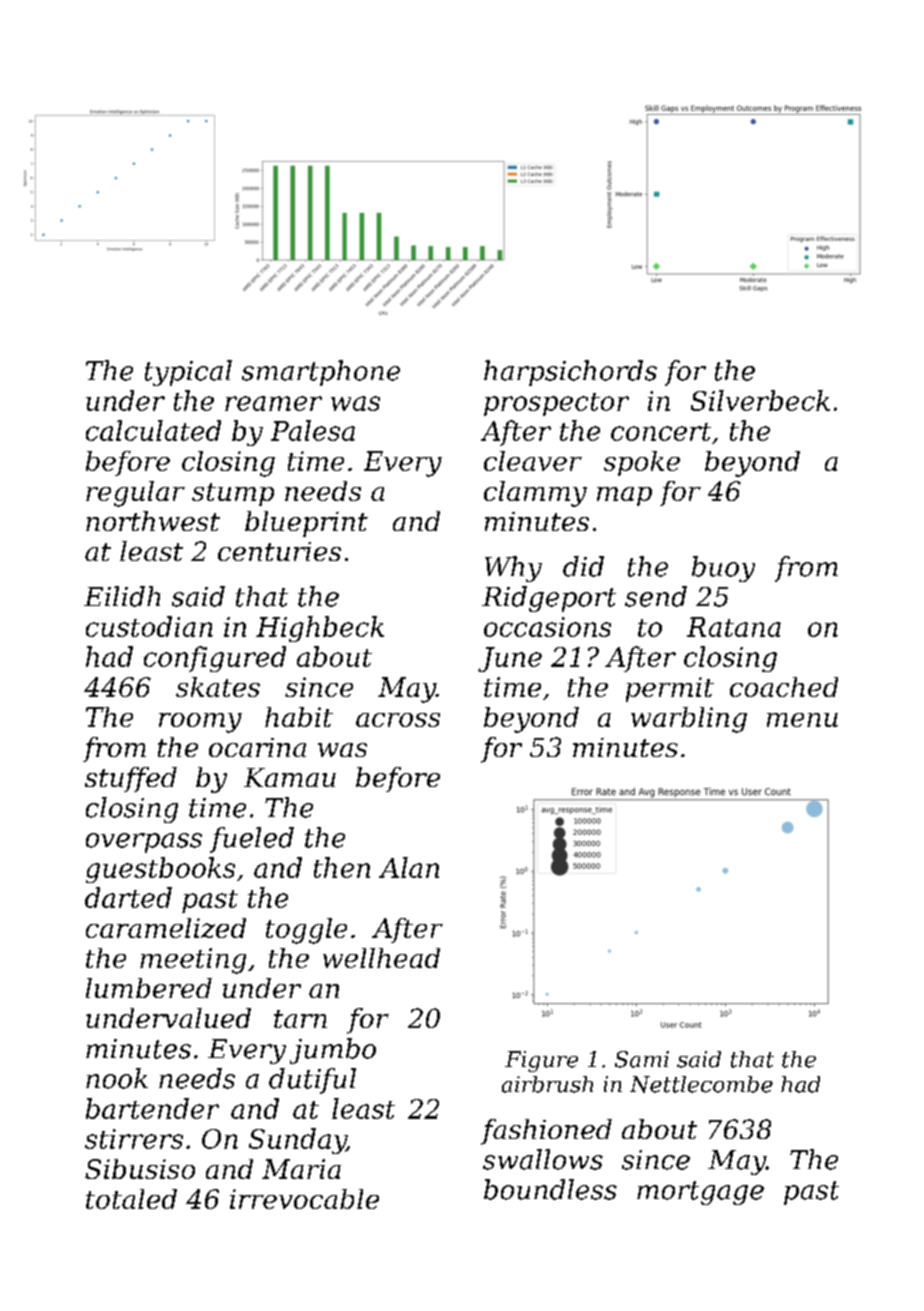 Image resolution: width=924 pixels, height=1311 pixels. What do you see at coordinates (802, 720) in the page?
I see `menu` at bounding box center [802, 720].
